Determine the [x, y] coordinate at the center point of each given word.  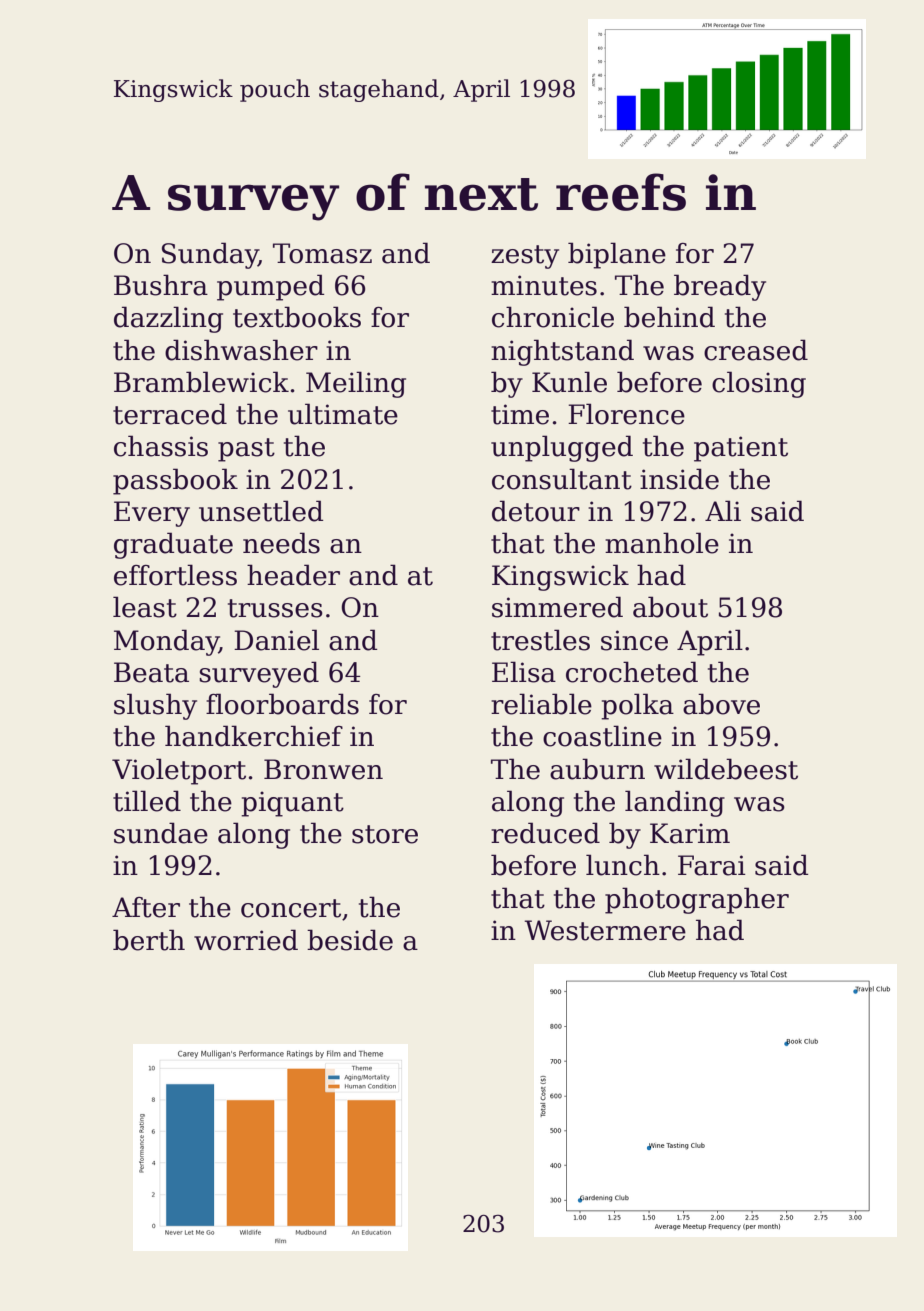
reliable [541, 704]
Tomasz [322, 253]
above [721, 704]
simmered [557, 607]
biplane [617, 255]
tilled [147, 801]
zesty [525, 257]
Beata [151, 672]
